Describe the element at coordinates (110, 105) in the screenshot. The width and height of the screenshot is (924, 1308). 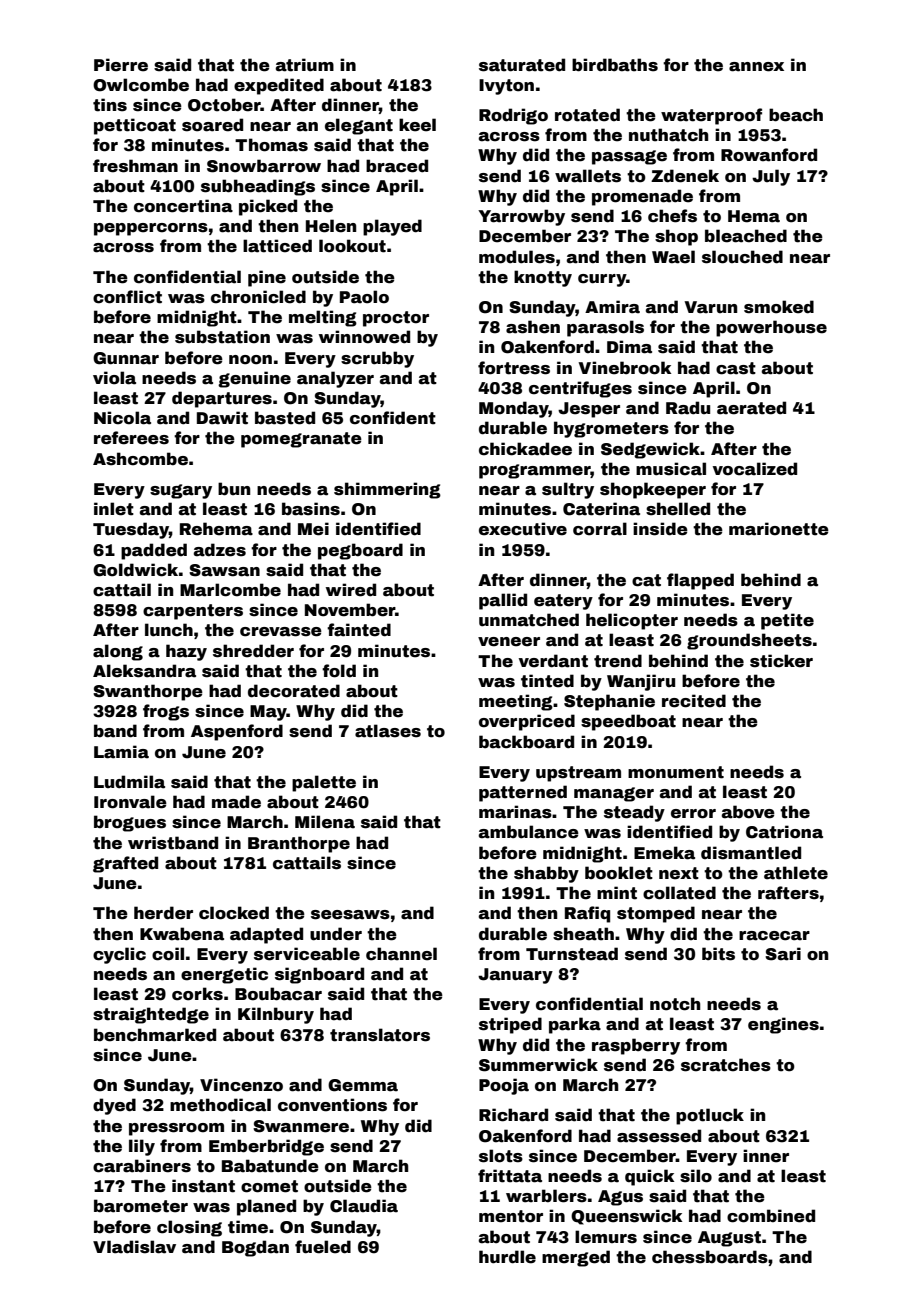
I see `tins` at that location.
